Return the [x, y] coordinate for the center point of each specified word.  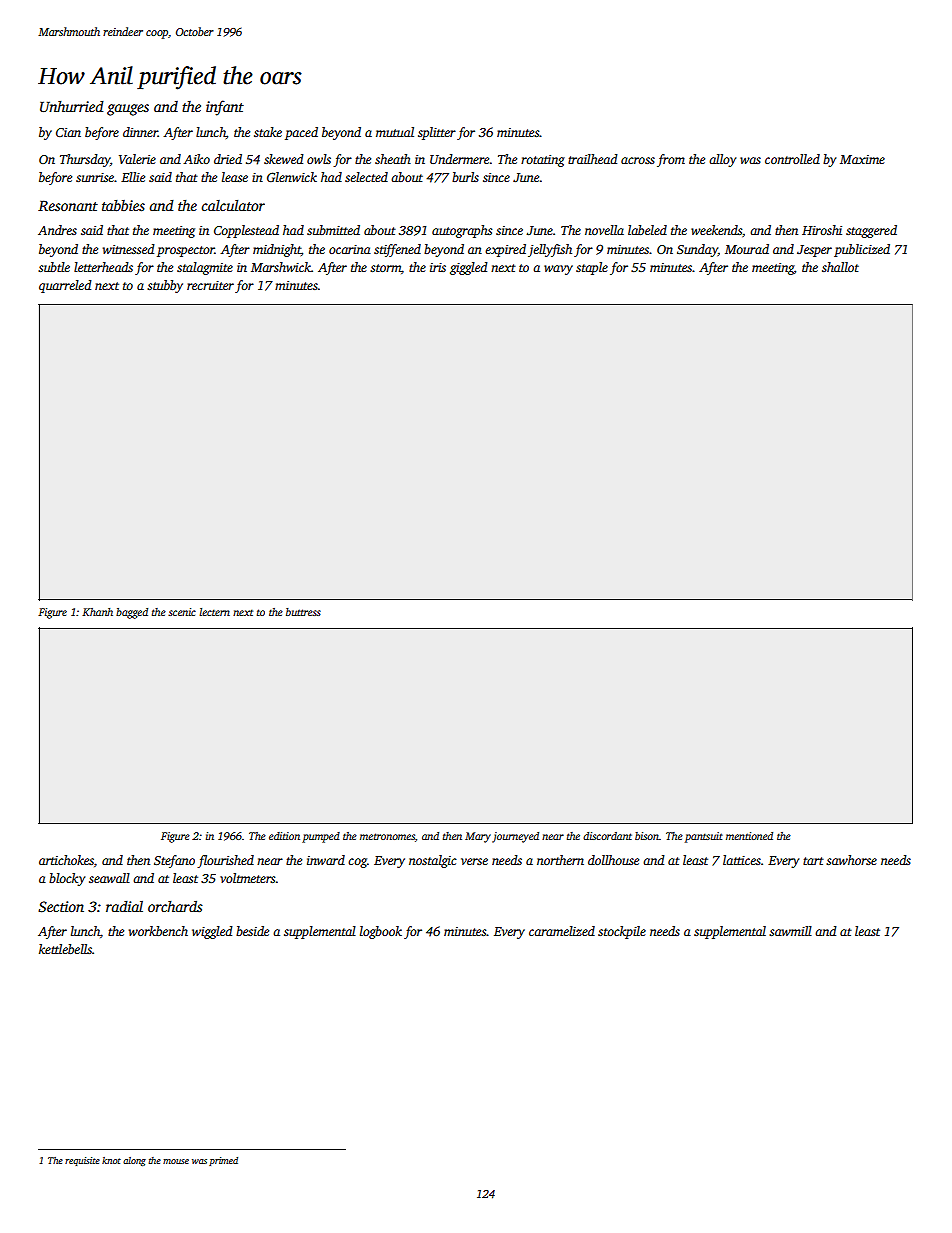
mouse [176, 1161]
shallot [840, 267]
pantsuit [704, 837]
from [671, 160]
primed [223, 1161]
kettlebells [65, 949]
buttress [303, 612]
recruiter [210, 285]
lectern [214, 612]
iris [438, 267]
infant [225, 108]
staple [592, 268]
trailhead [593, 159]
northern [560, 860]
